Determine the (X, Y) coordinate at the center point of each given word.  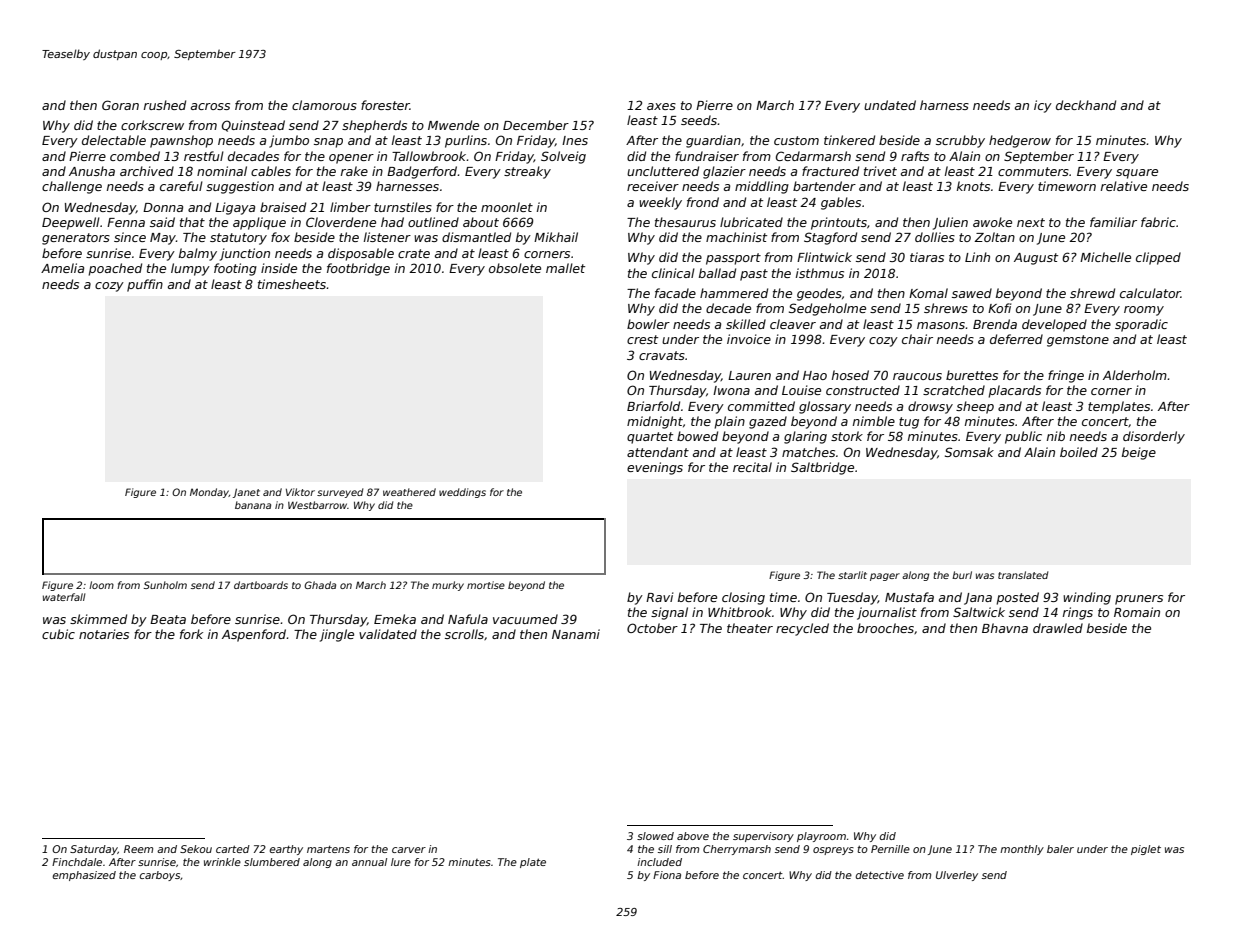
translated (1023, 575)
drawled (1058, 628)
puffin (145, 285)
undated (890, 105)
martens (328, 849)
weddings (462, 493)
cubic (58, 634)
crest (642, 339)
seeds (699, 120)
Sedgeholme (827, 309)
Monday (209, 493)
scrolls (464, 634)
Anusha (92, 171)
